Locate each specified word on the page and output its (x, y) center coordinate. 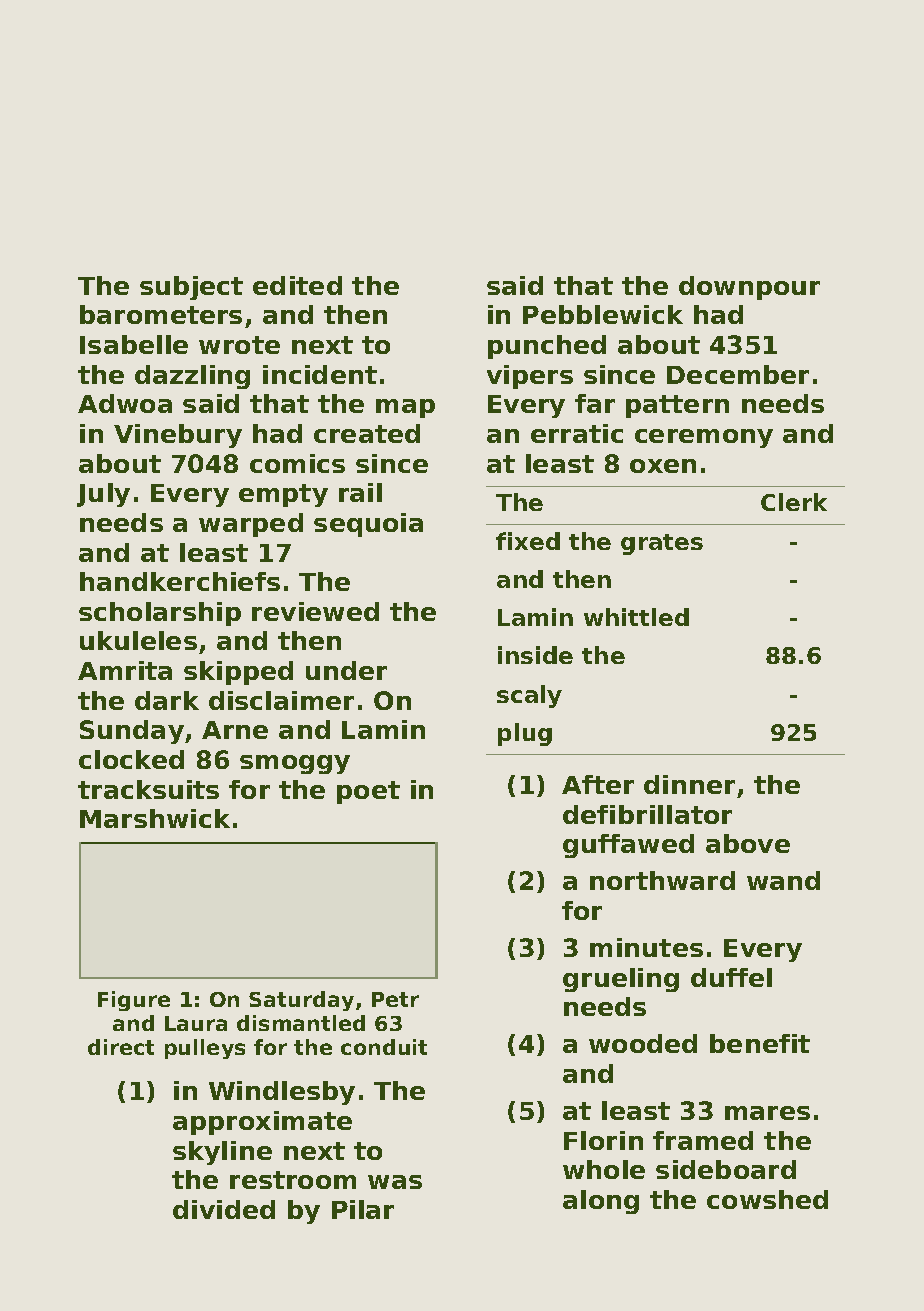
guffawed (628, 846)
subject (191, 288)
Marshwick (155, 818)
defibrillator (647, 814)
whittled (636, 617)
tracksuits (148, 789)
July (103, 495)
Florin (603, 1140)
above (748, 843)
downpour (749, 288)
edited (297, 285)
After (598, 784)
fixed (528, 541)
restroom (293, 1180)
